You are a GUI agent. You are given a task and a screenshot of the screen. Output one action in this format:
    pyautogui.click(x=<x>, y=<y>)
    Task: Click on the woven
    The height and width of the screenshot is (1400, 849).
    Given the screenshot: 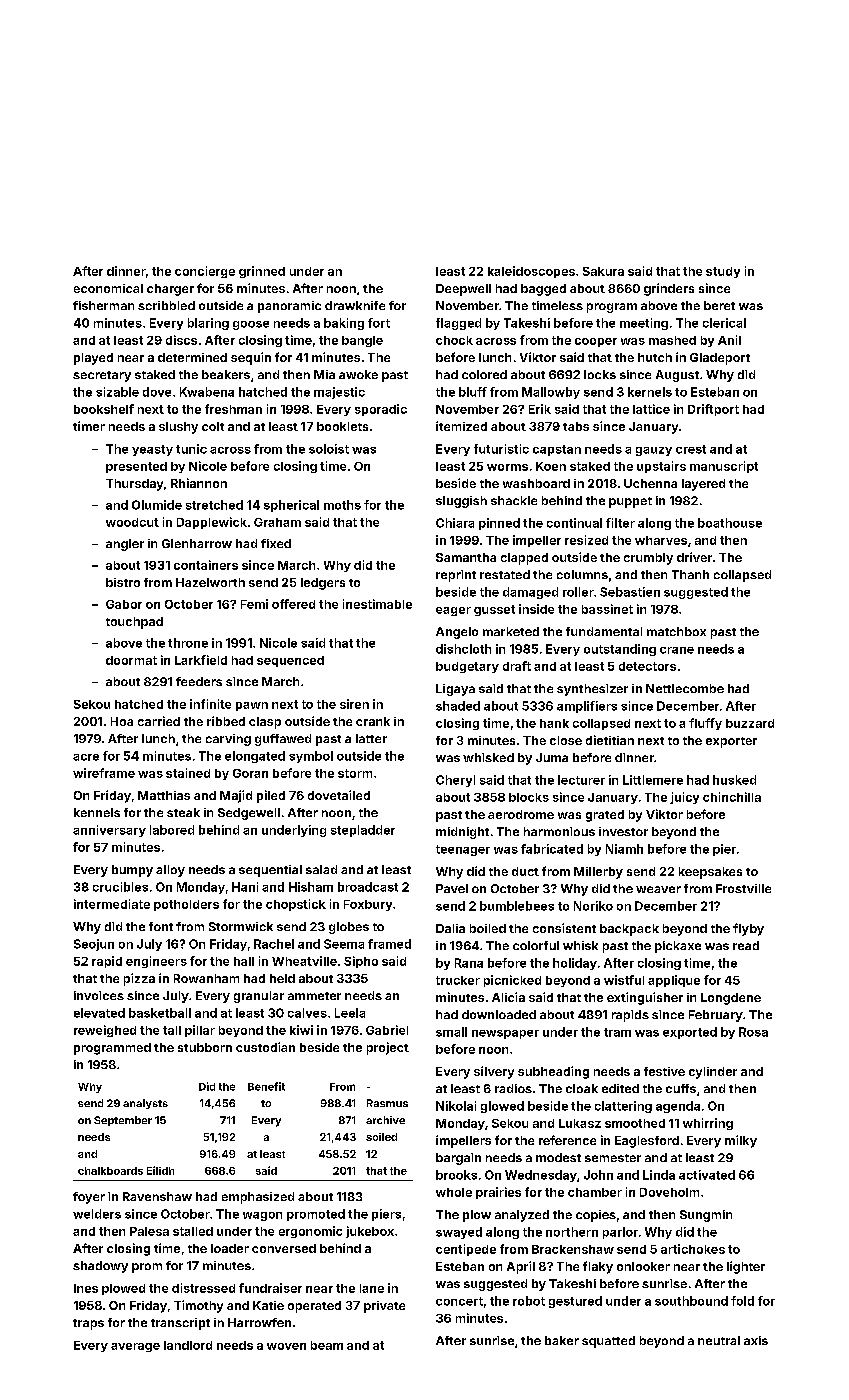 What is the action you would take?
    pyautogui.click(x=286, y=1346)
